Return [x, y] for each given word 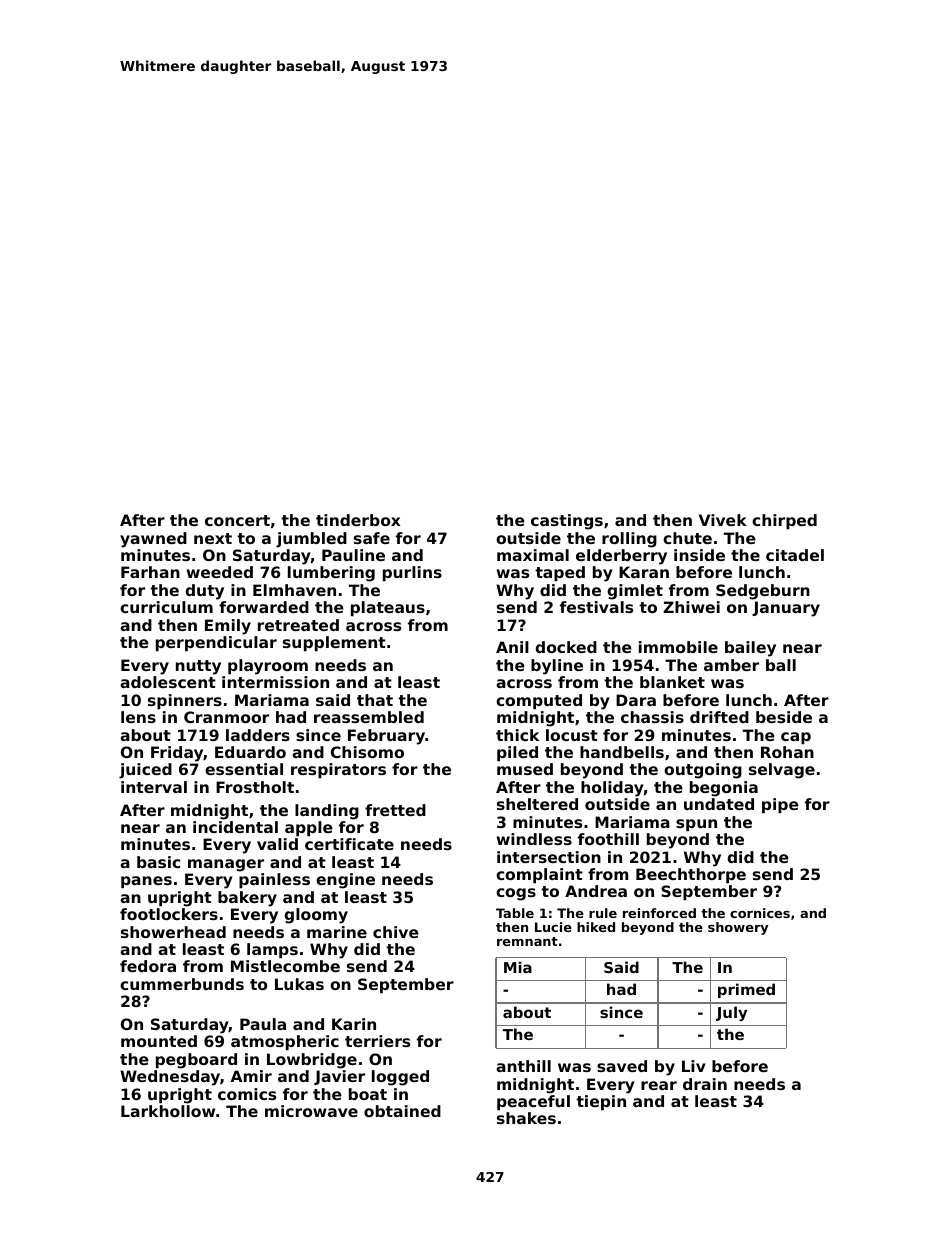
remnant [527, 941]
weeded [220, 572]
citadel [795, 555]
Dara [636, 700]
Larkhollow [168, 1111]
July [731, 1013]
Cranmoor [226, 717]
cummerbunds [182, 984]
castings [567, 522]
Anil [512, 647]
